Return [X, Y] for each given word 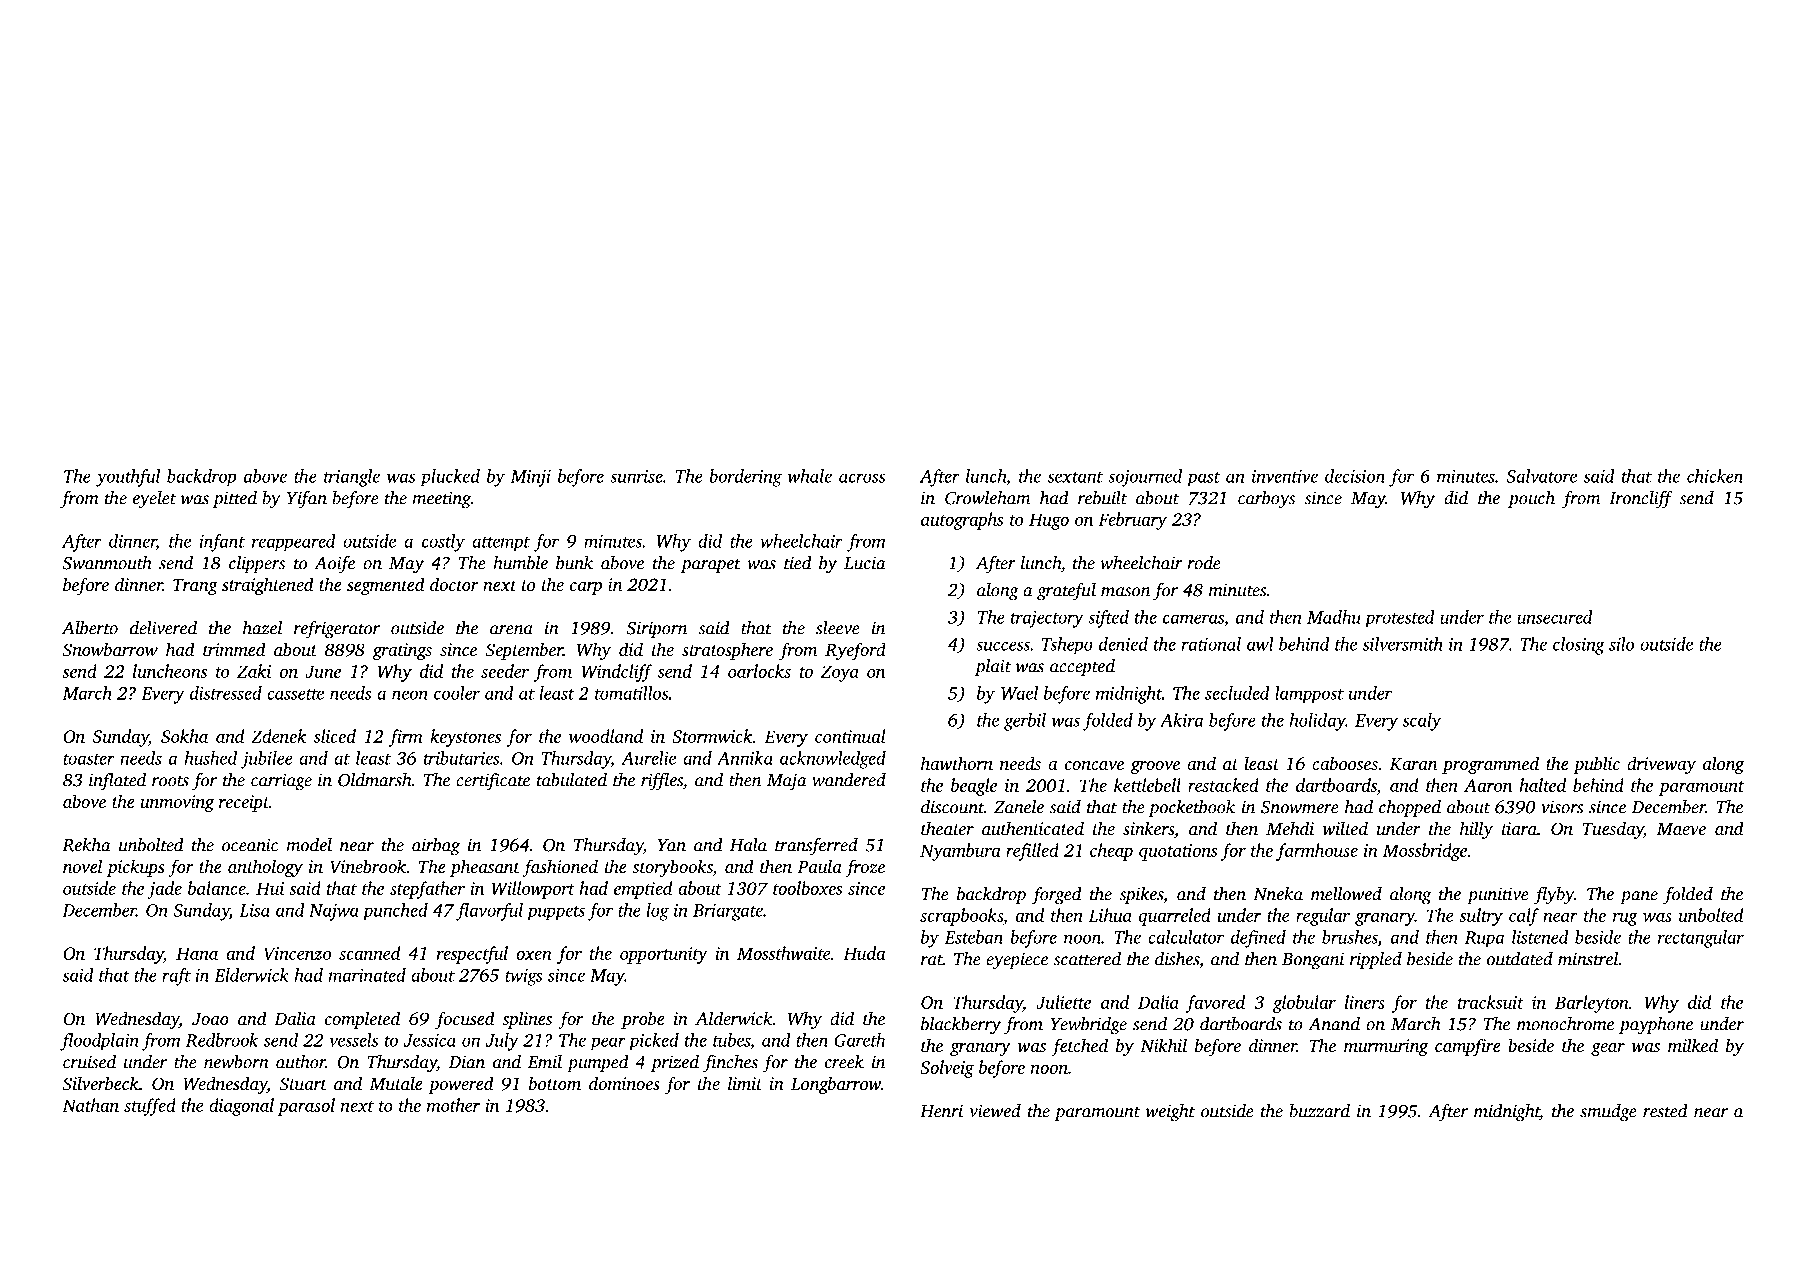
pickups [135, 868]
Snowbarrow [110, 649]
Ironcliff [1641, 500]
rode [1204, 563]
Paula [820, 866]
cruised [89, 1062]
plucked [450, 477]
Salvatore [1541, 476]
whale [810, 476]
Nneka [1278, 894]
